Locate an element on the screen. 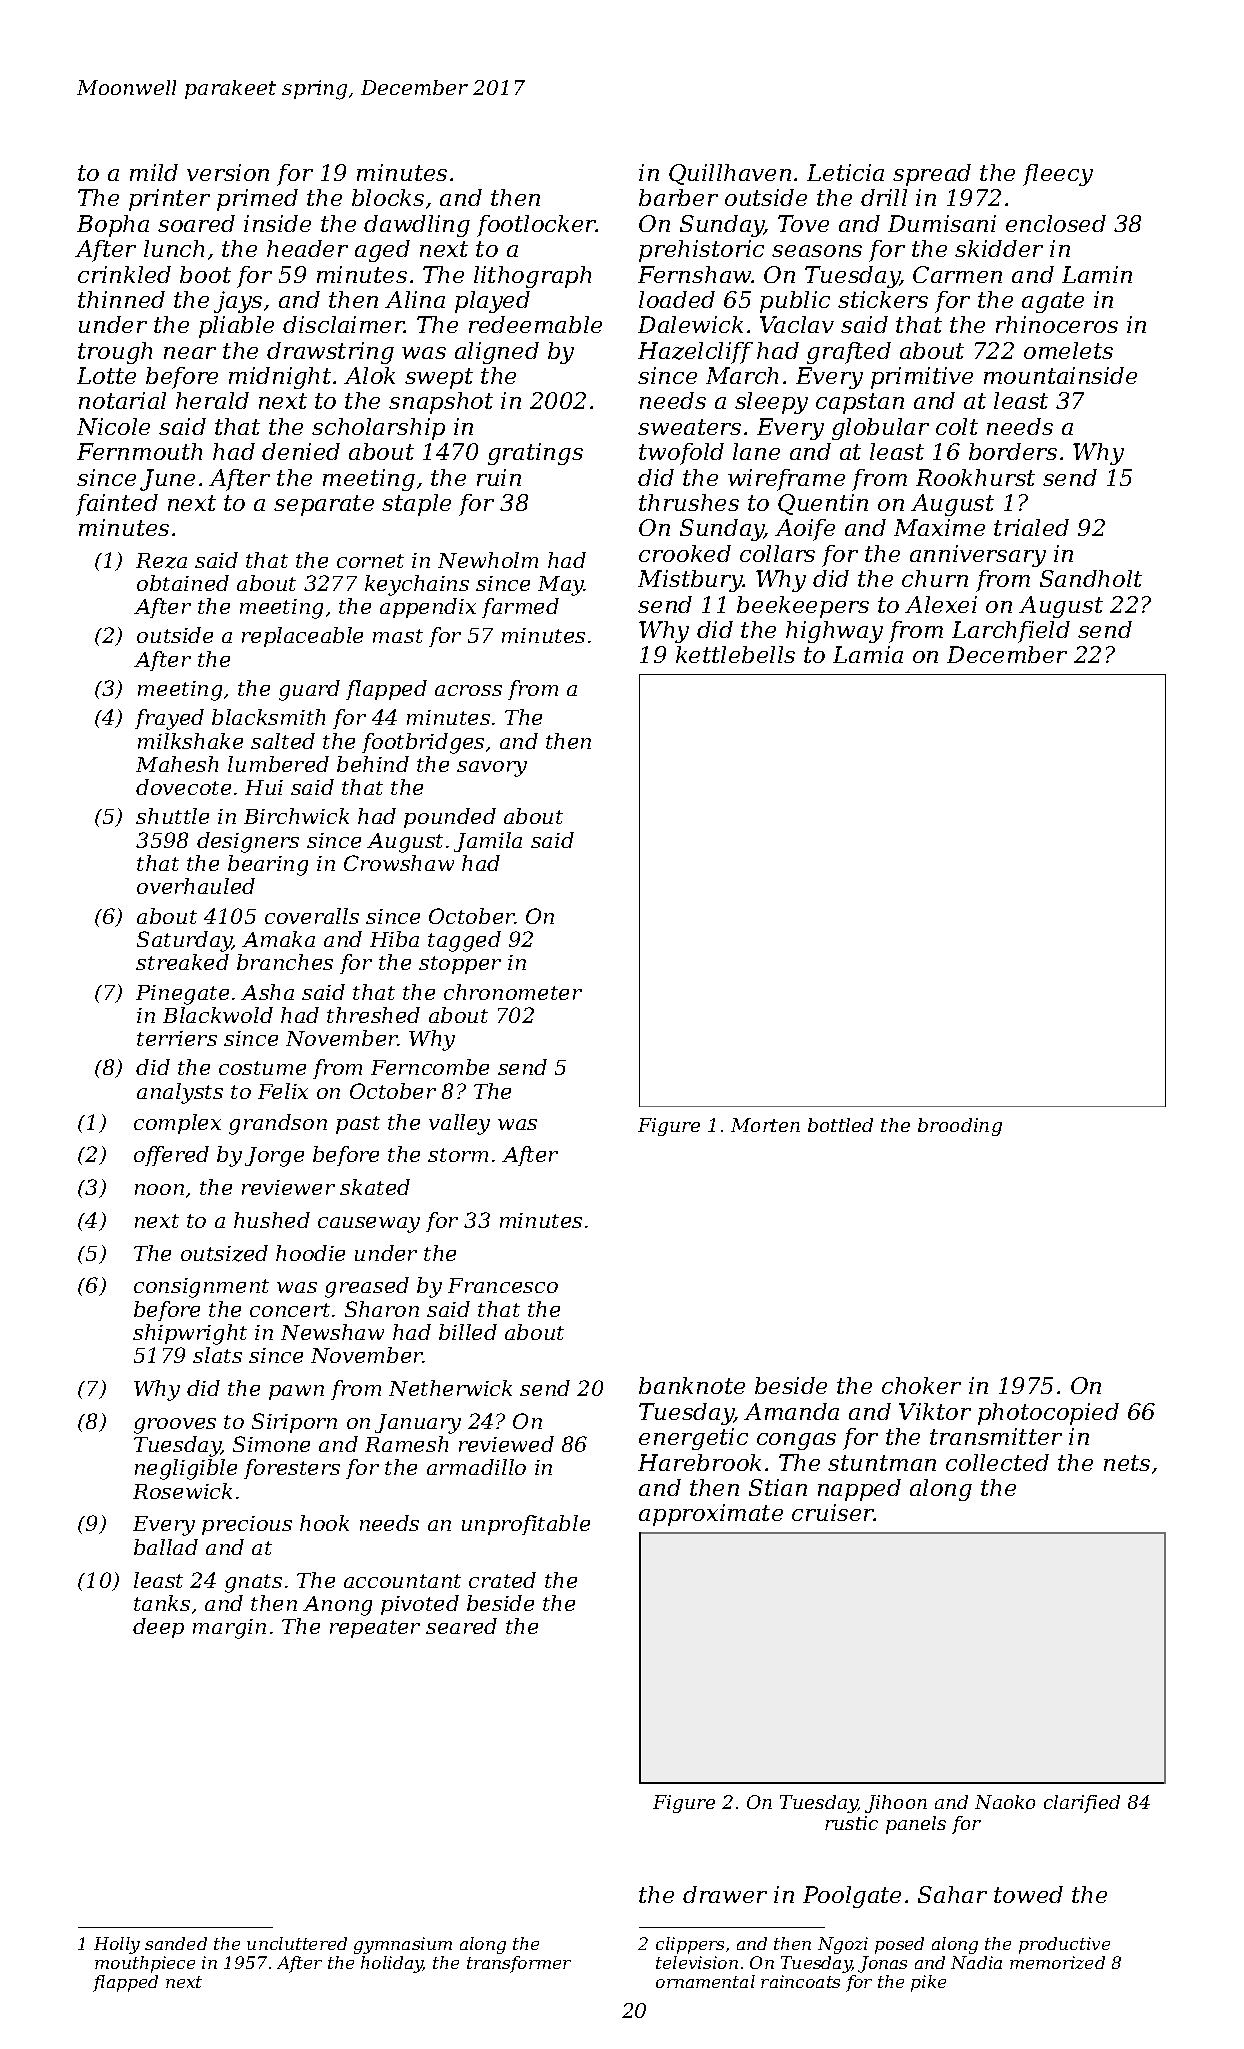 This screenshot has height=2049, width=1244. omelets is located at coordinates (1068, 350).
